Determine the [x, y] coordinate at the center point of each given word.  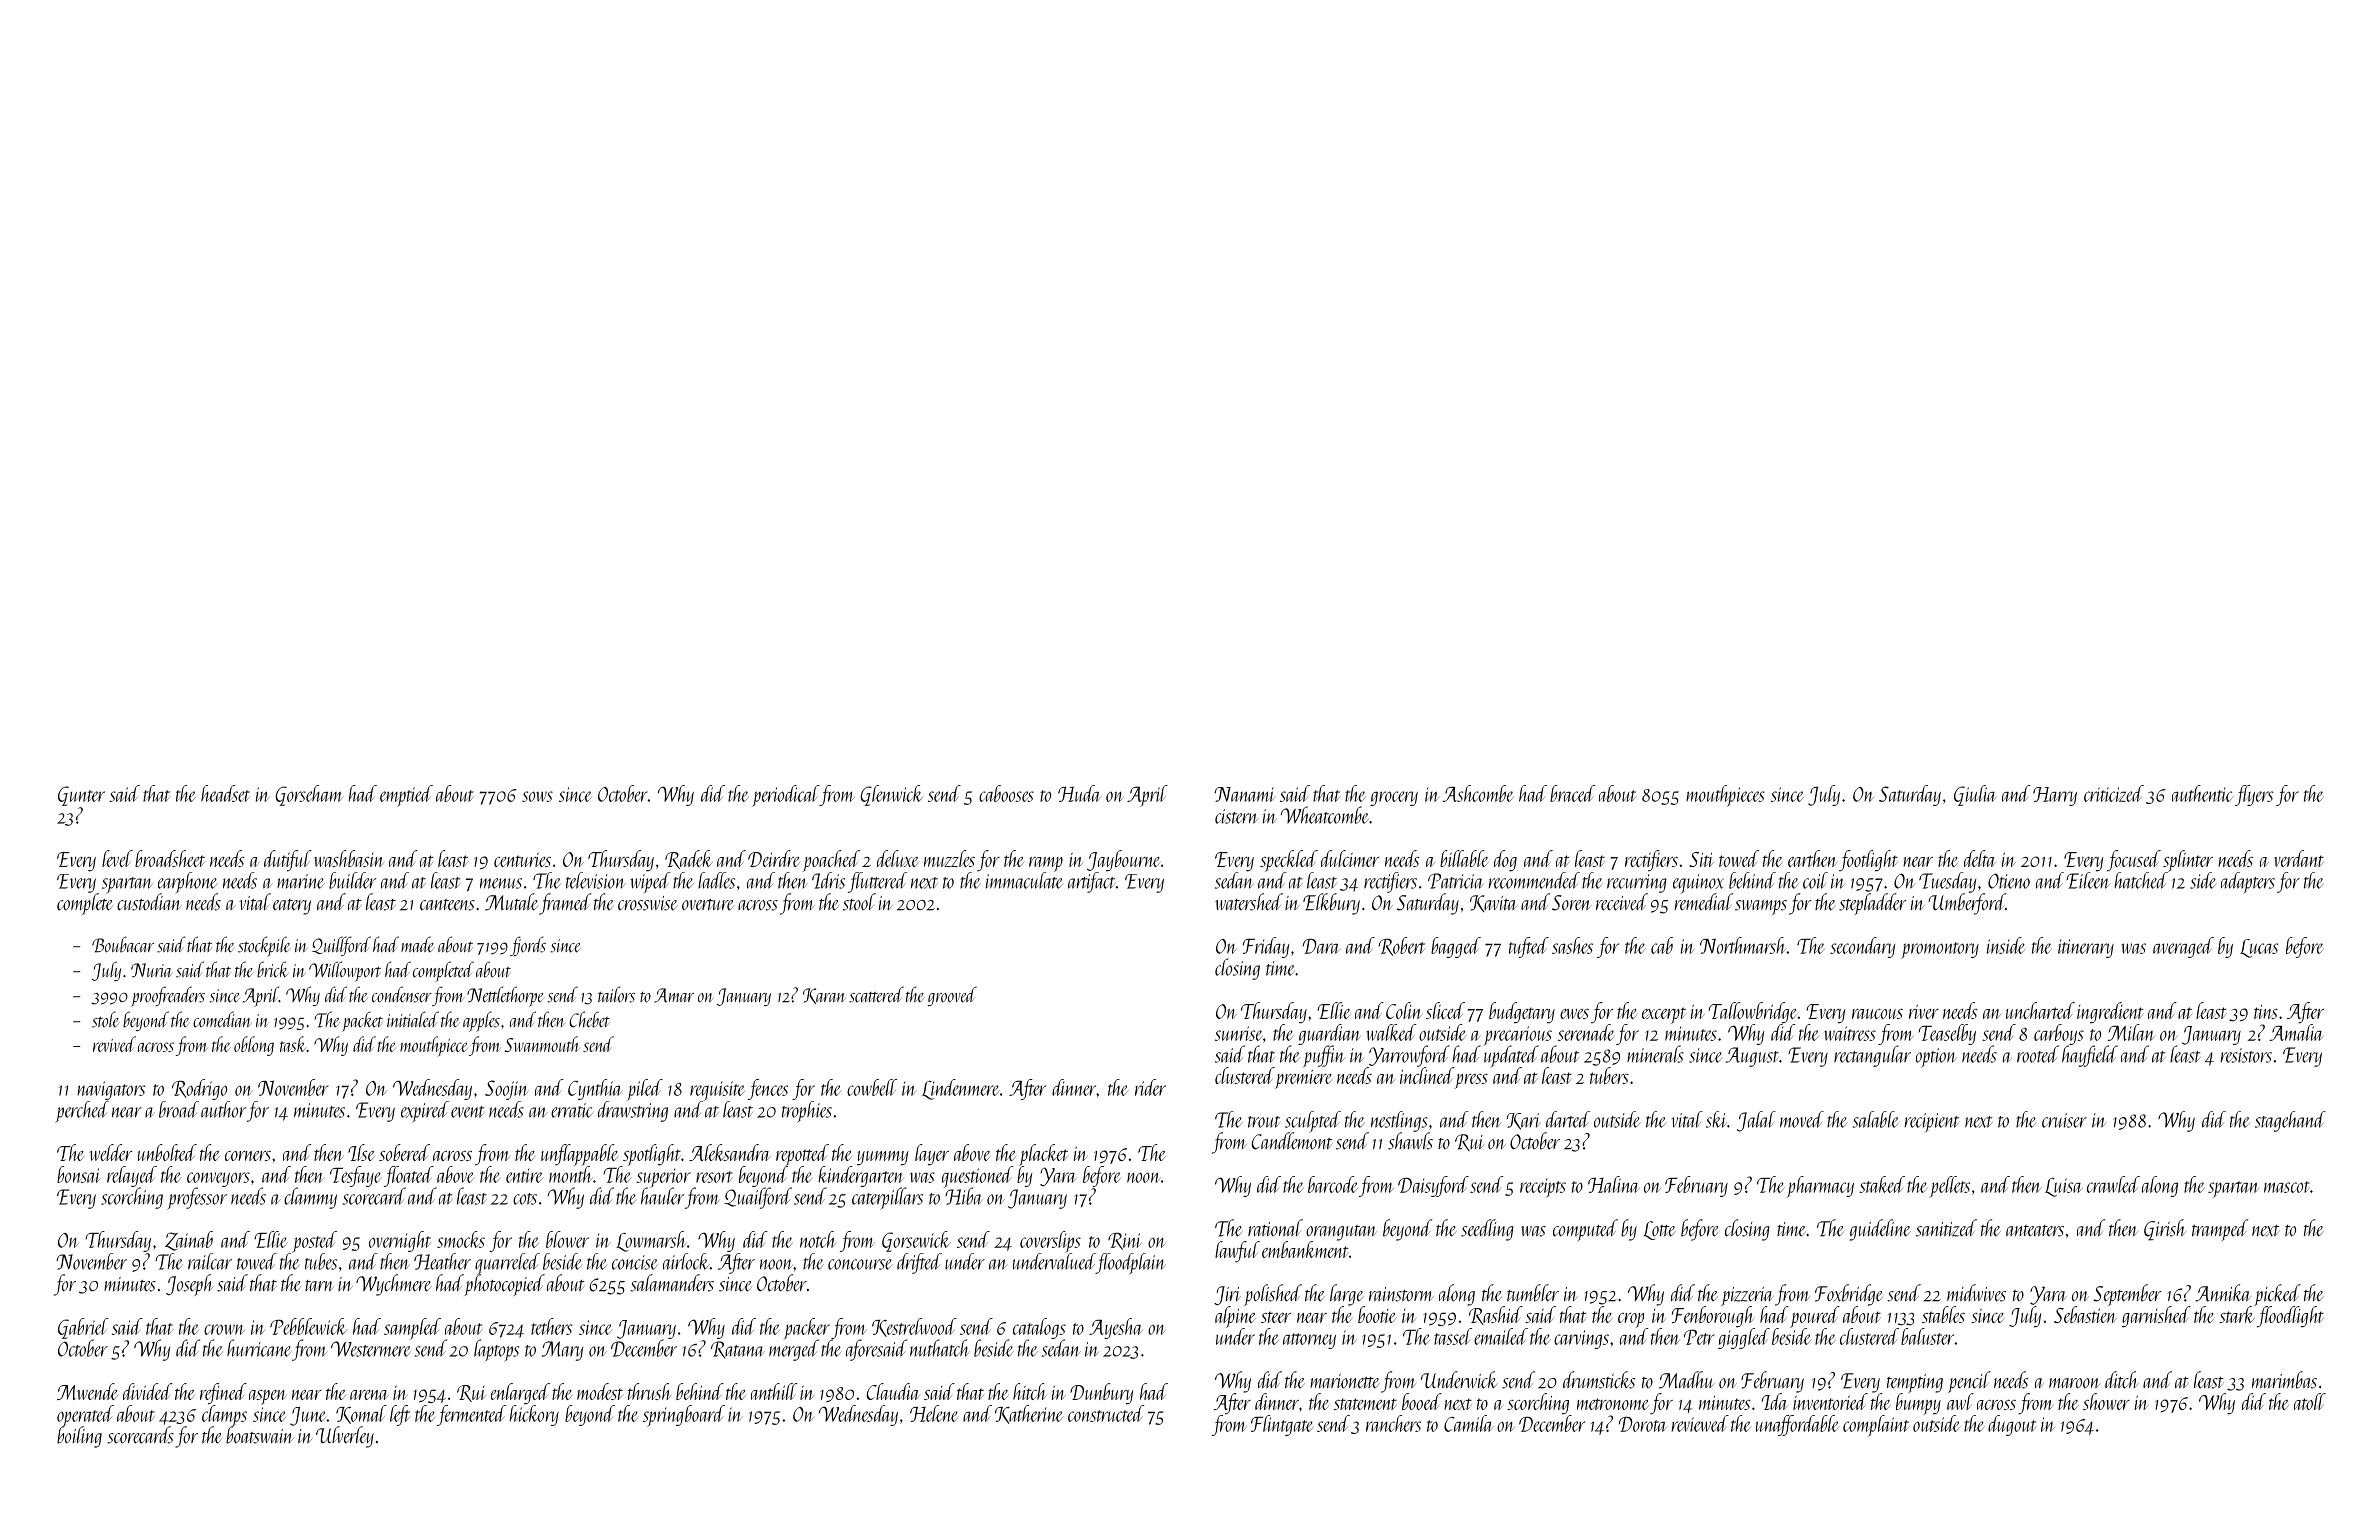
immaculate [1024, 880]
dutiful [287, 861]
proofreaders [168, 996]
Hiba [963, 1196]
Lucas [2259, 948]
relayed [132, 1176]
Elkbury [1331, 904]
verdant [2299, 858]
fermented [471, 1415]
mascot [2287, 1187]
